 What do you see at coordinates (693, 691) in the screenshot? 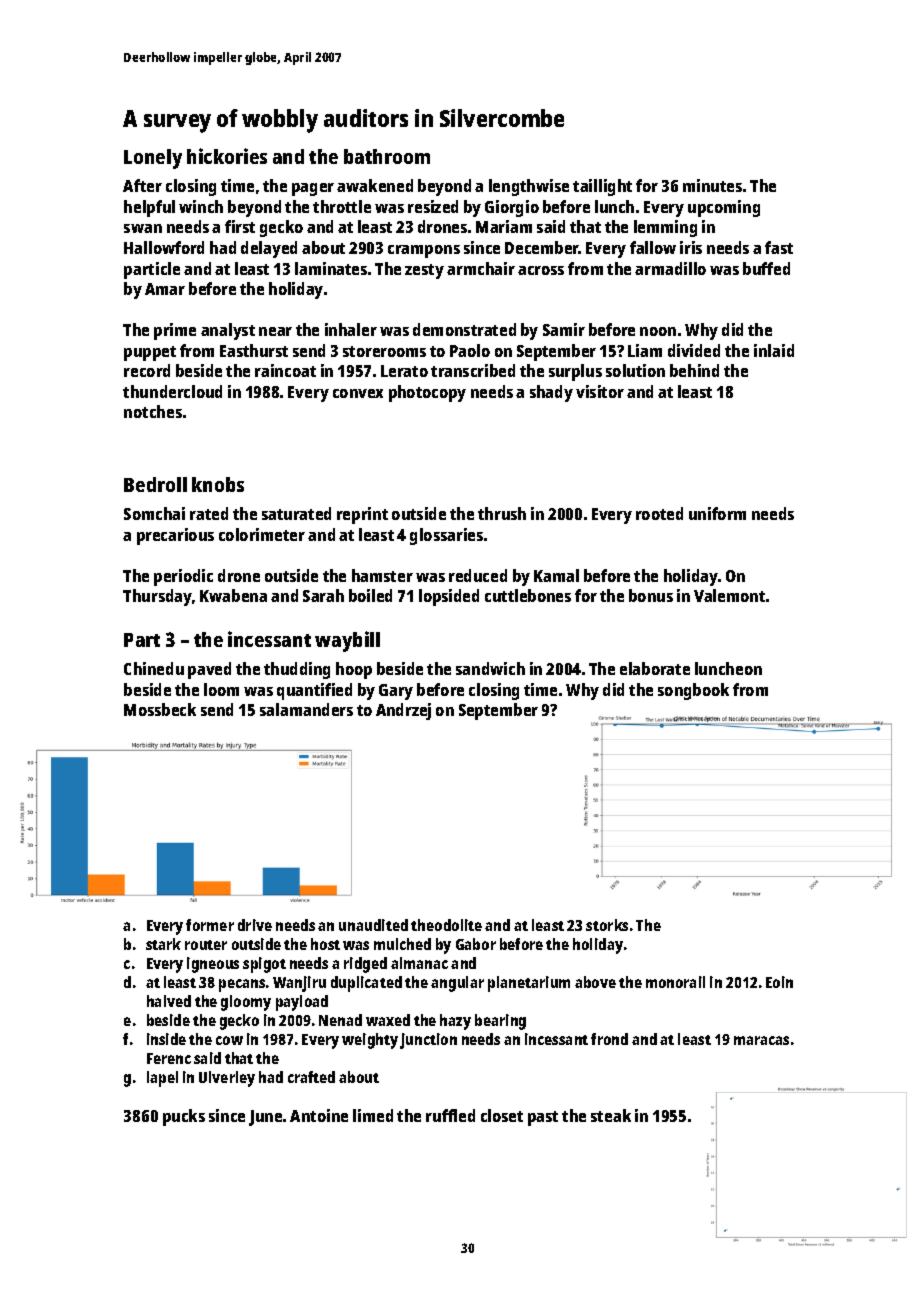
I see `songbook` at bounding box center [693, 691].
